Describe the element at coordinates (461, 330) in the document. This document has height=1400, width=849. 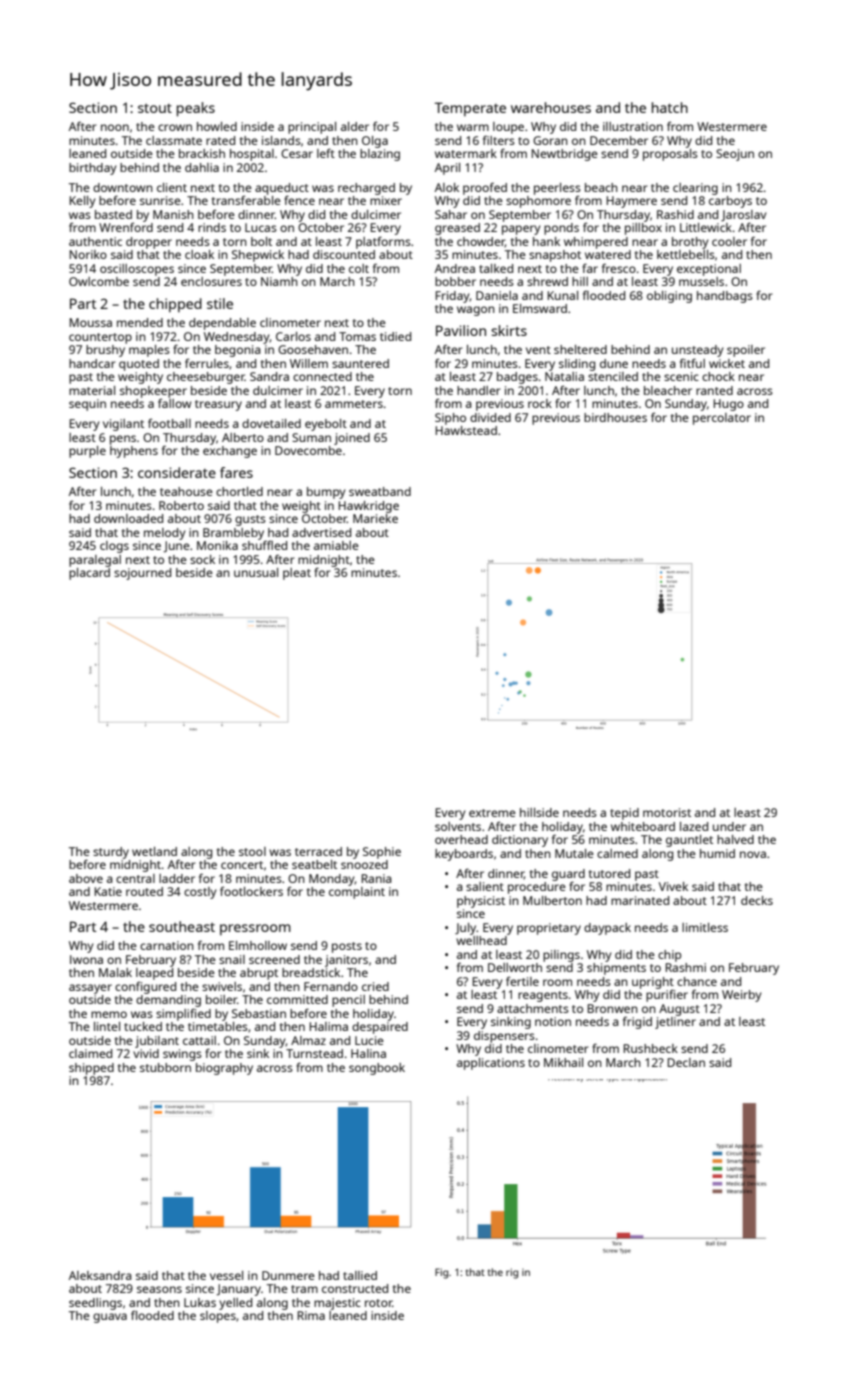
I see `Pavilion` at that location.
